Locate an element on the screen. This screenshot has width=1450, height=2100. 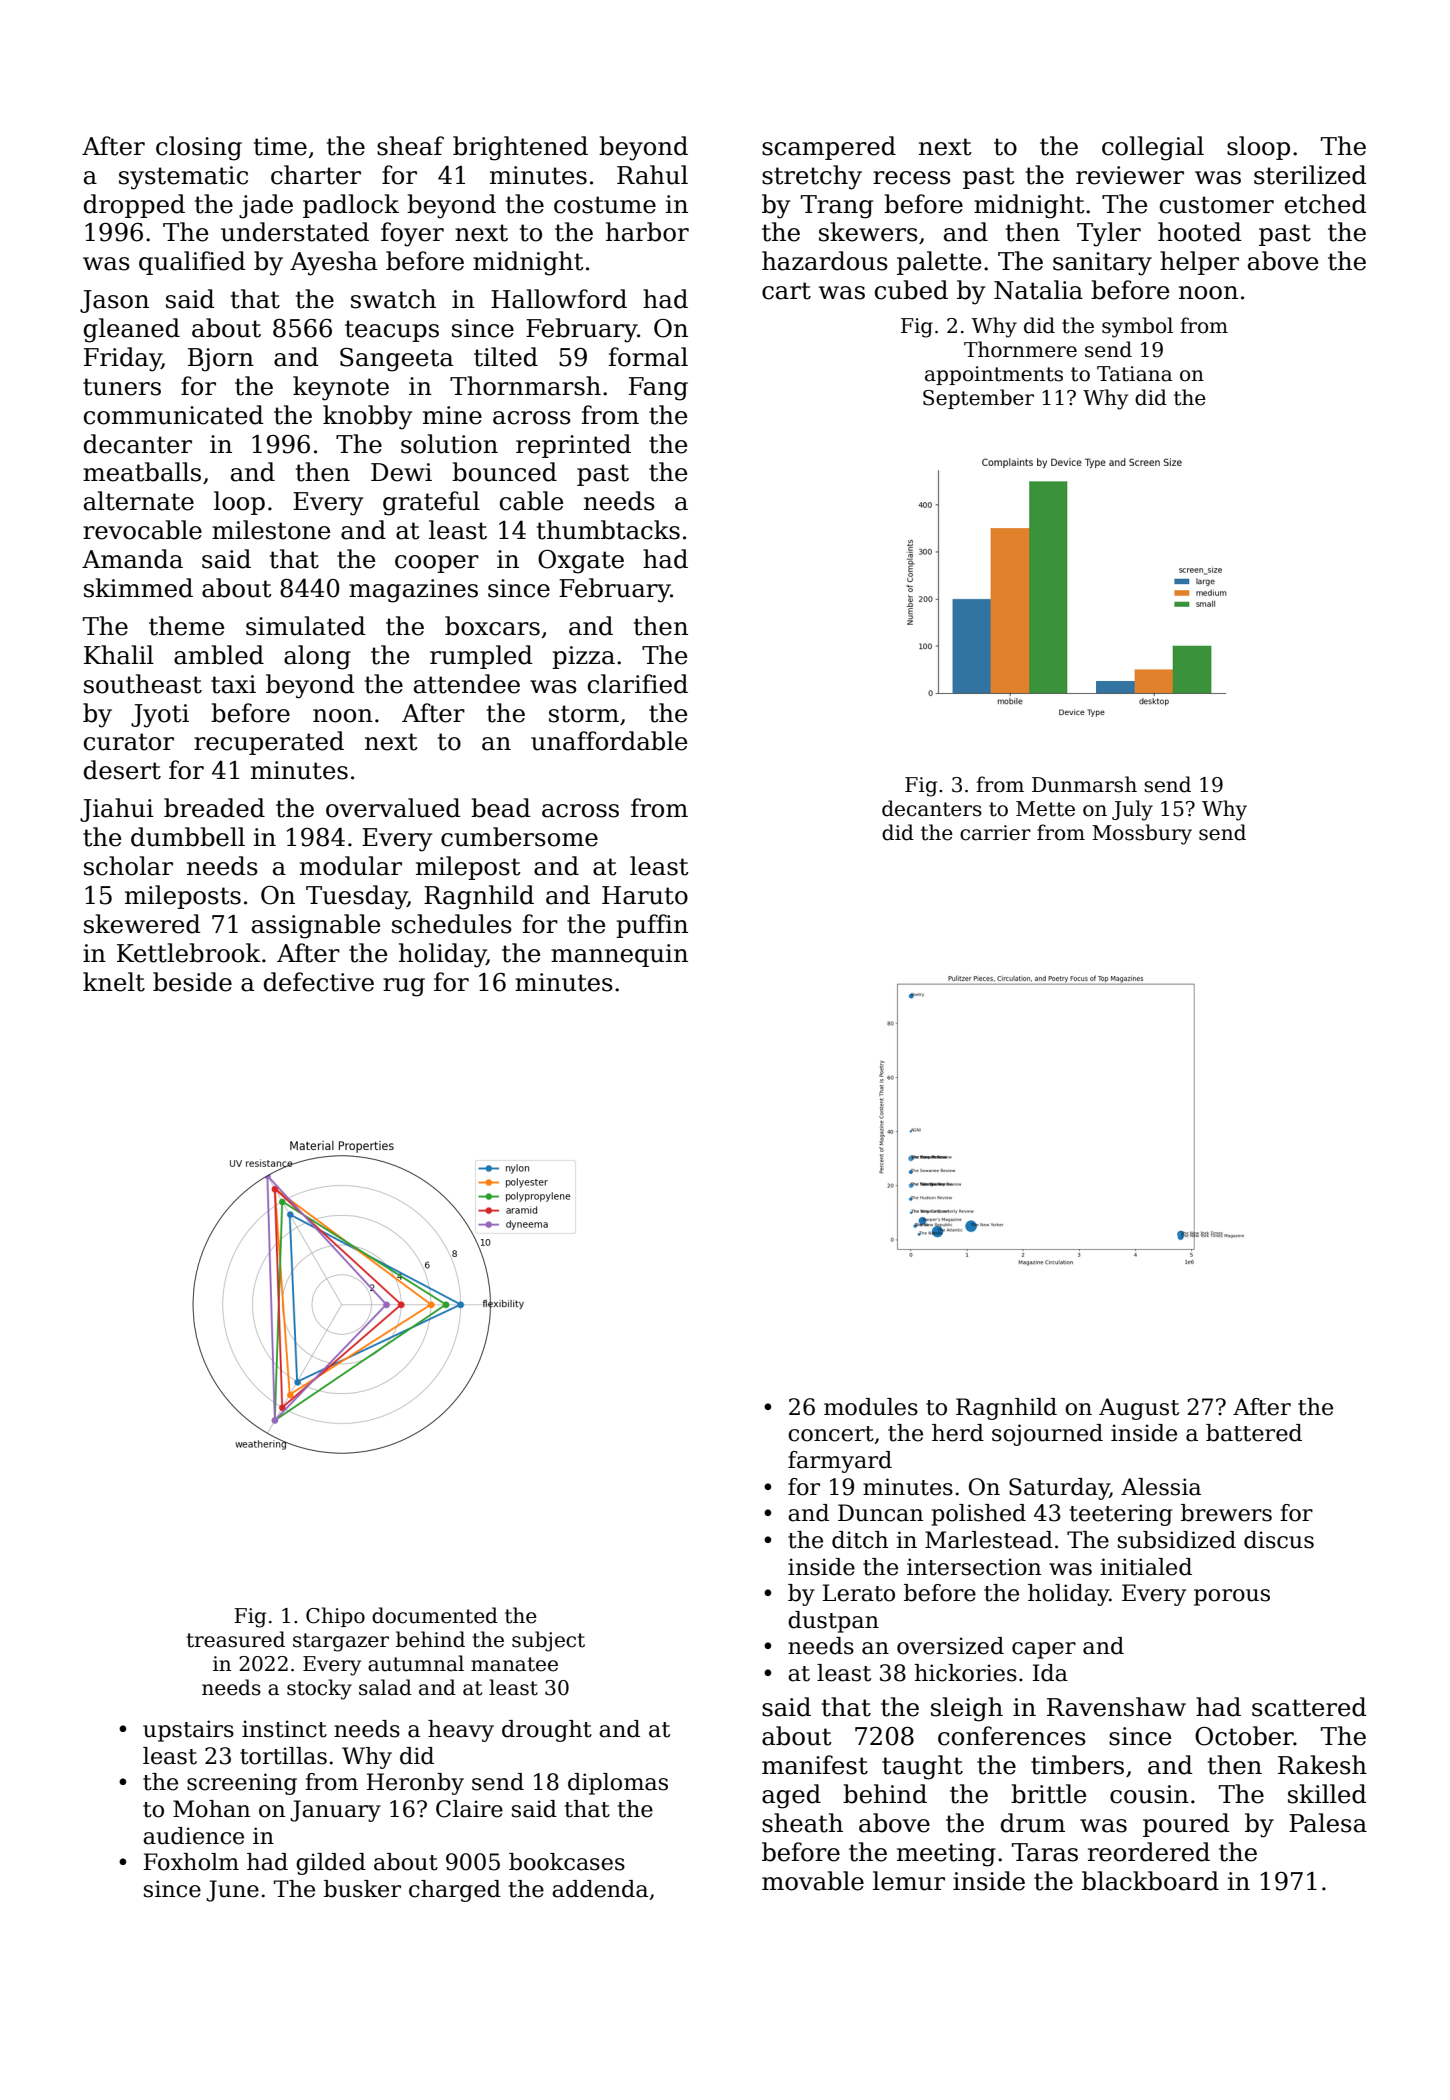
clarified is located at coordinates (638, 684).
